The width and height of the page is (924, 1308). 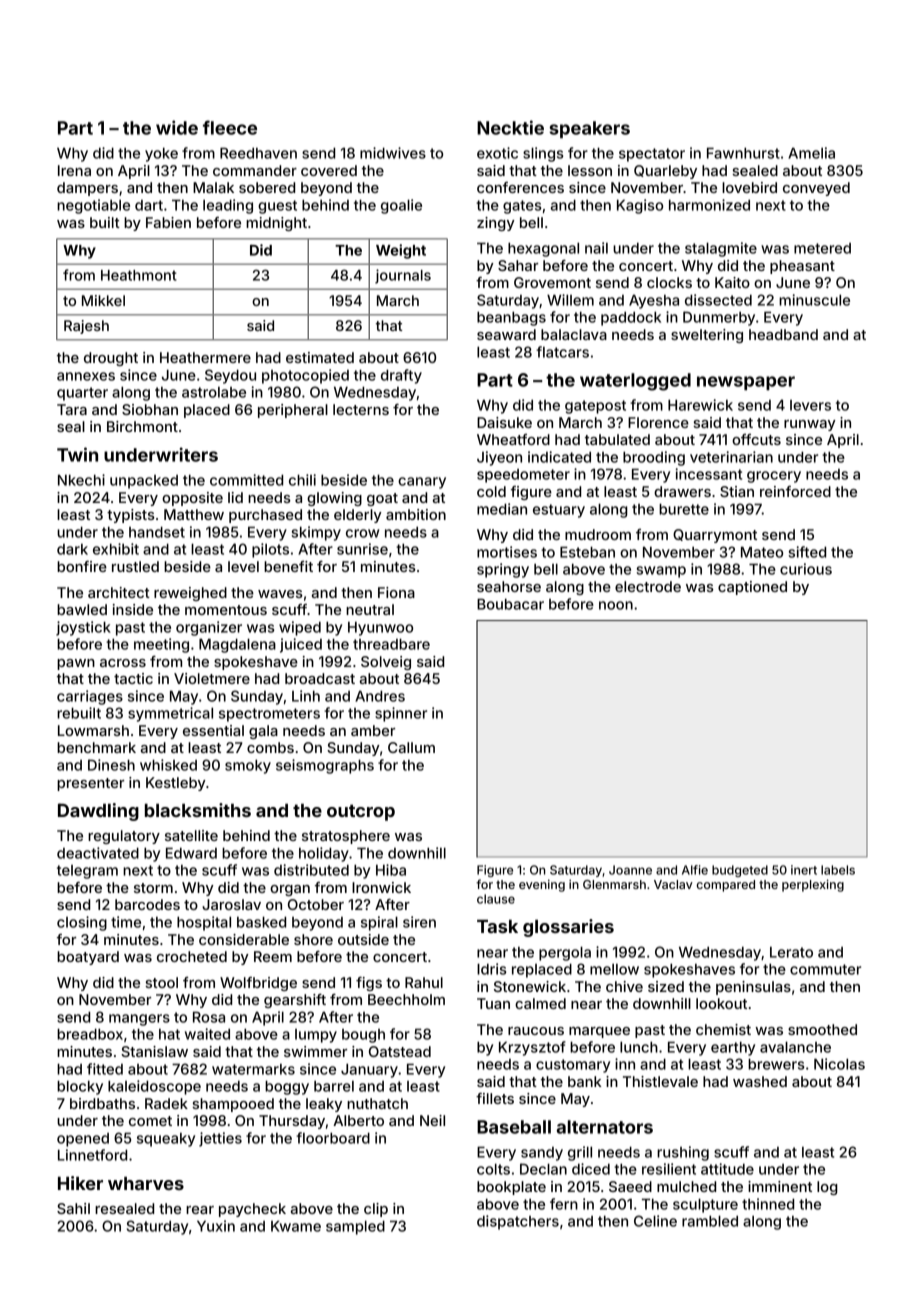 I want to click on Tuan, so click(x=493, y=1003).
